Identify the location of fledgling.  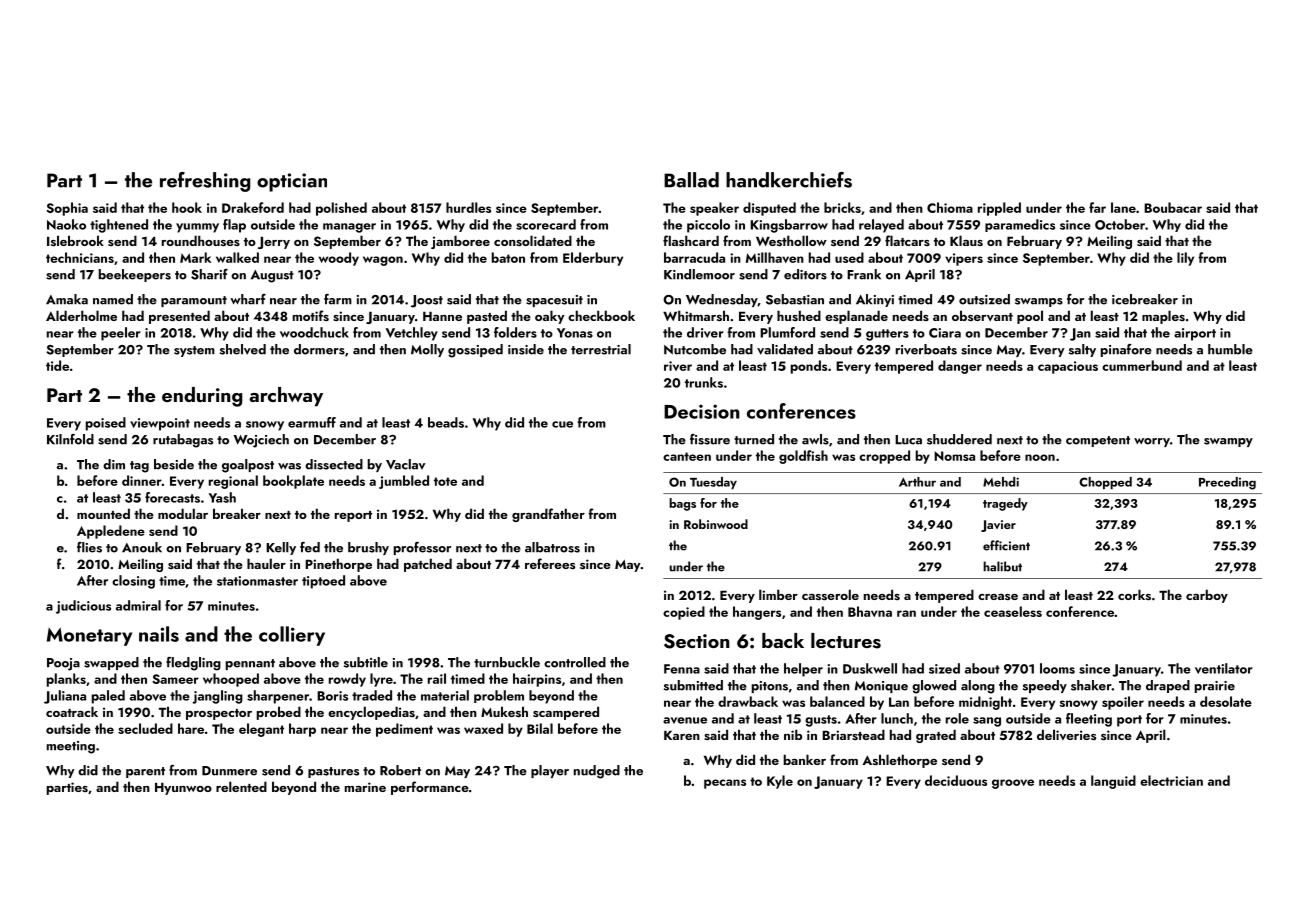
(193, 664).
